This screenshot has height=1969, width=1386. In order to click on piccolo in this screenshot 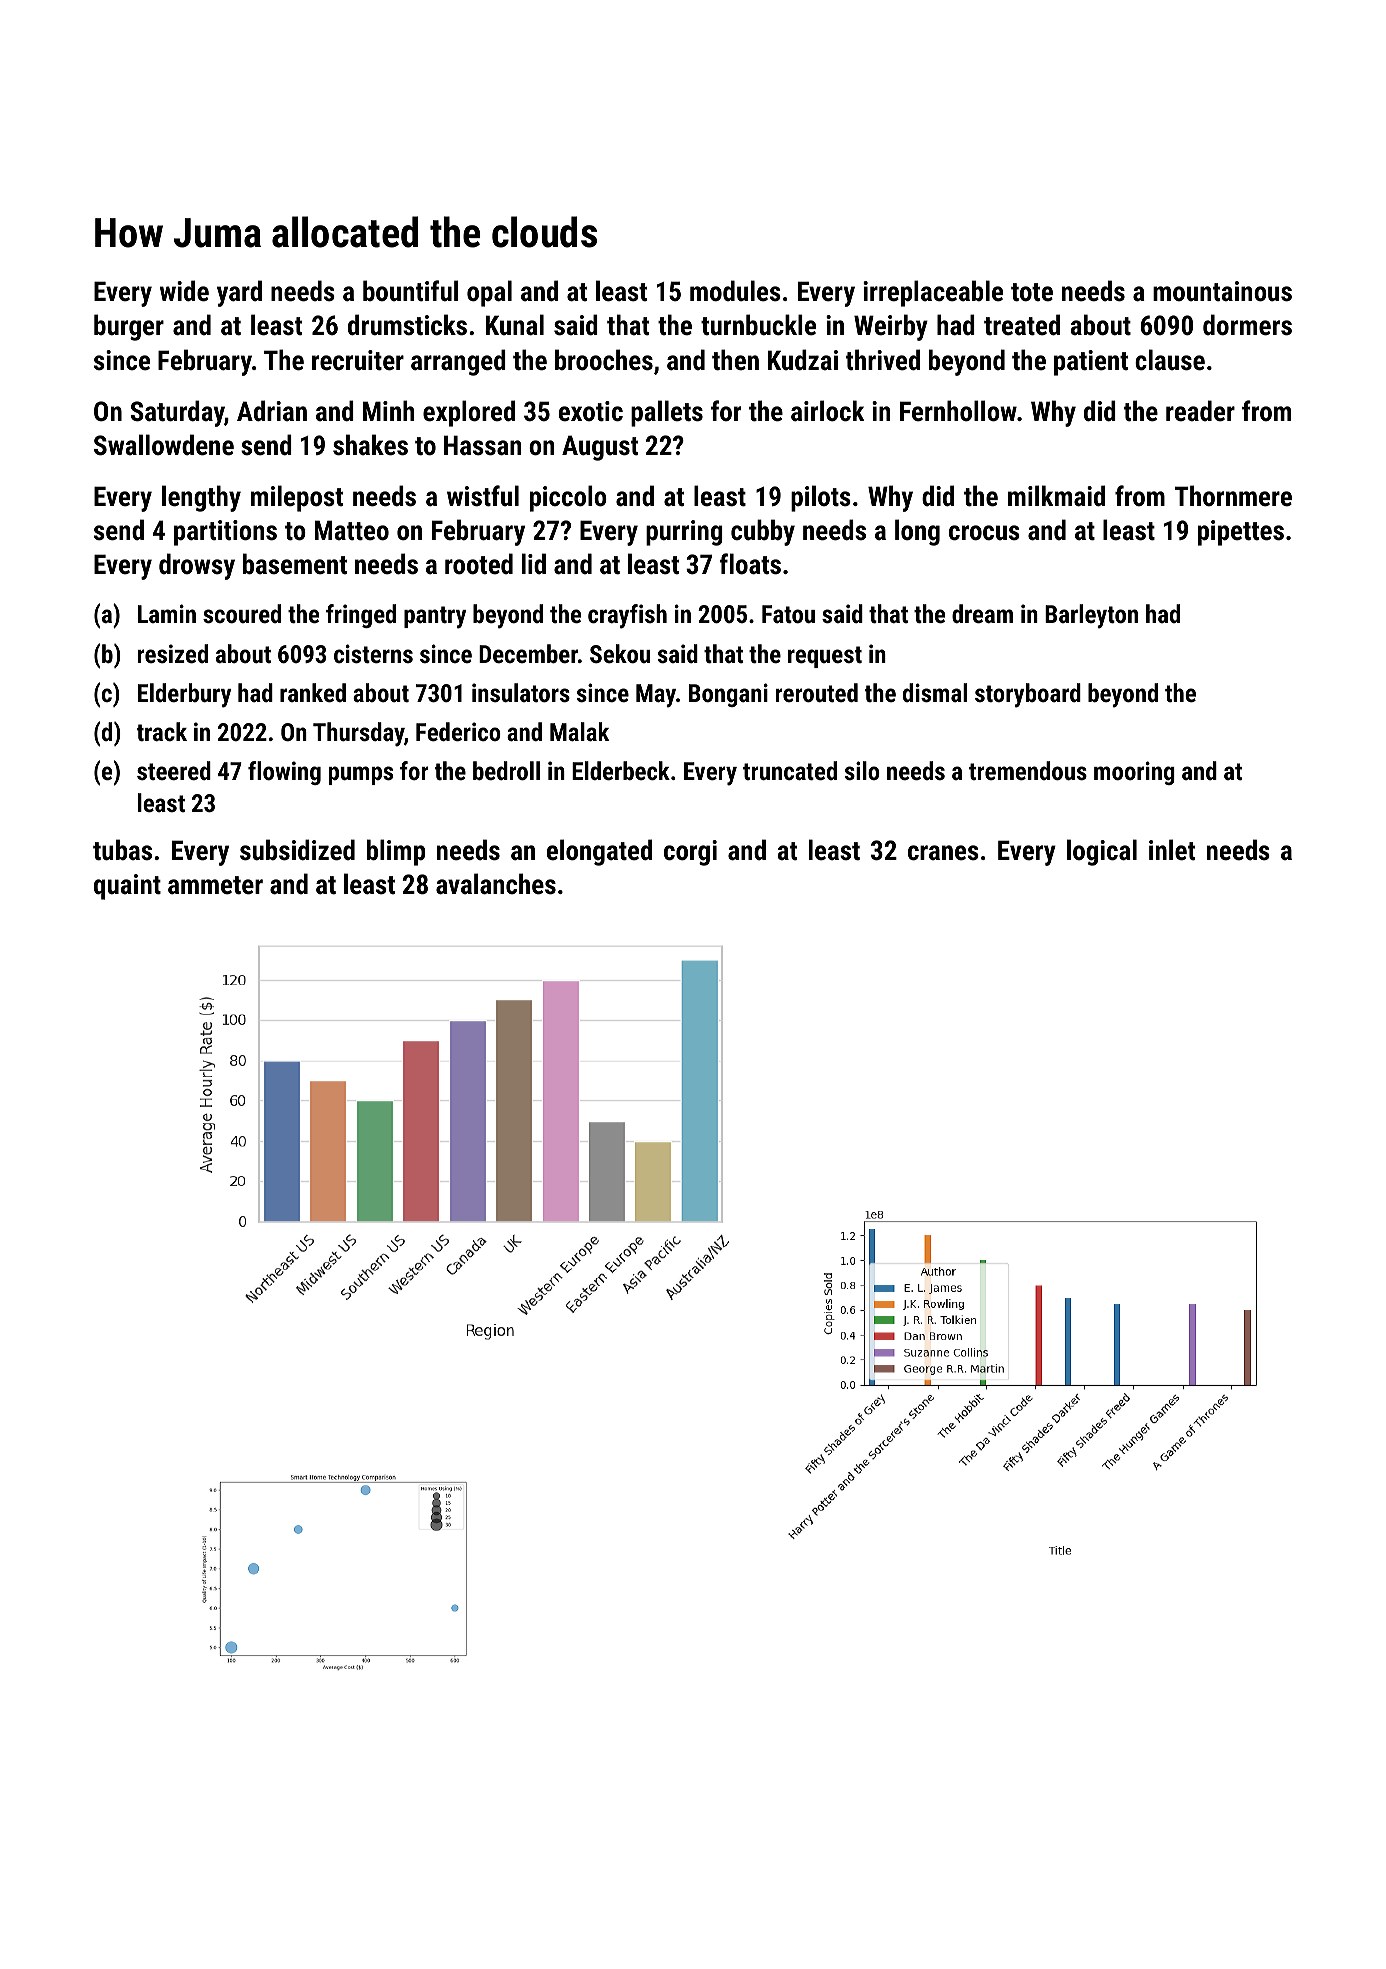, I will do `click(568, 498)`.
